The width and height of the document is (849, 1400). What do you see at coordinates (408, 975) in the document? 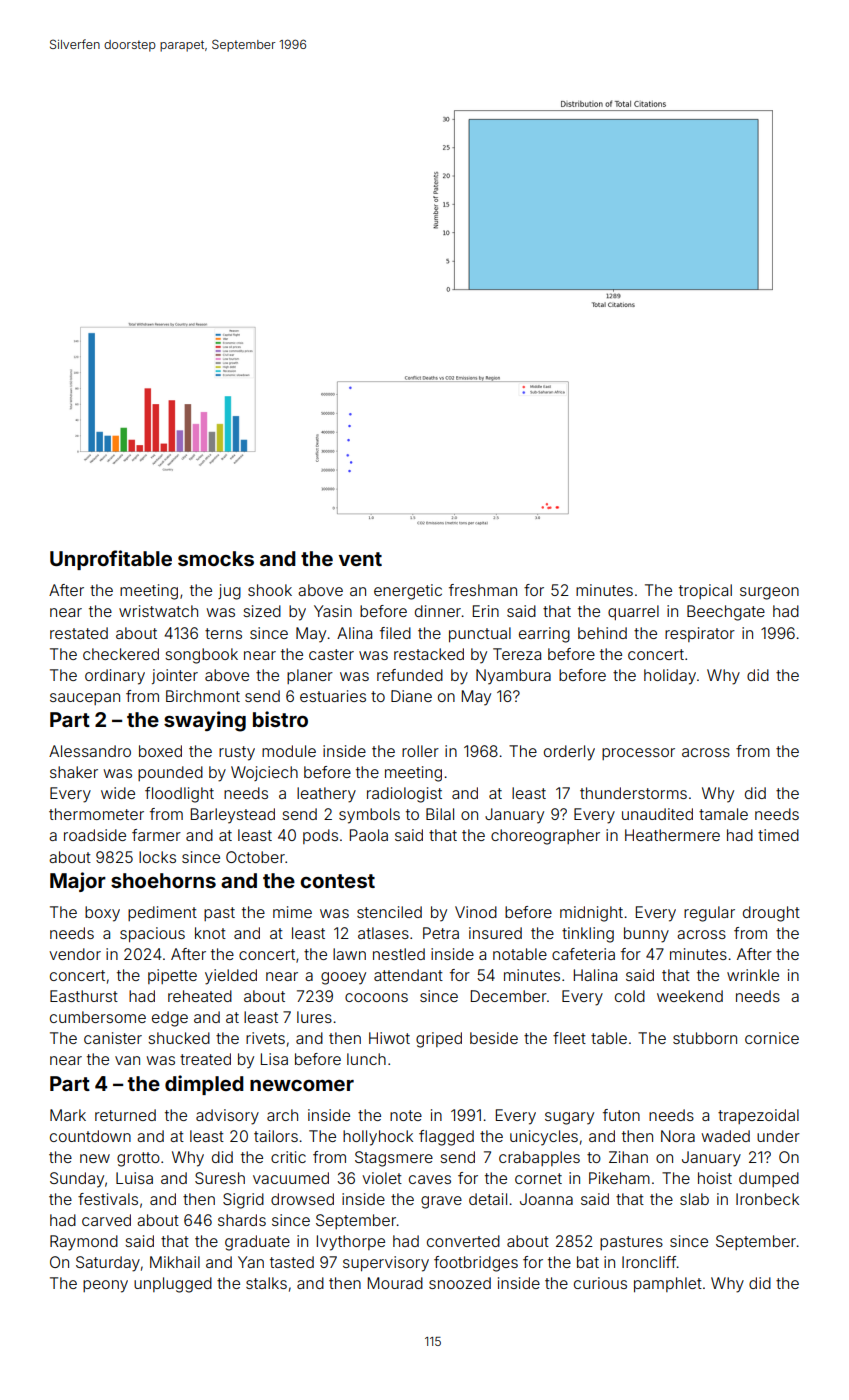
I see `attendant` at bounding box center [408, 975].
